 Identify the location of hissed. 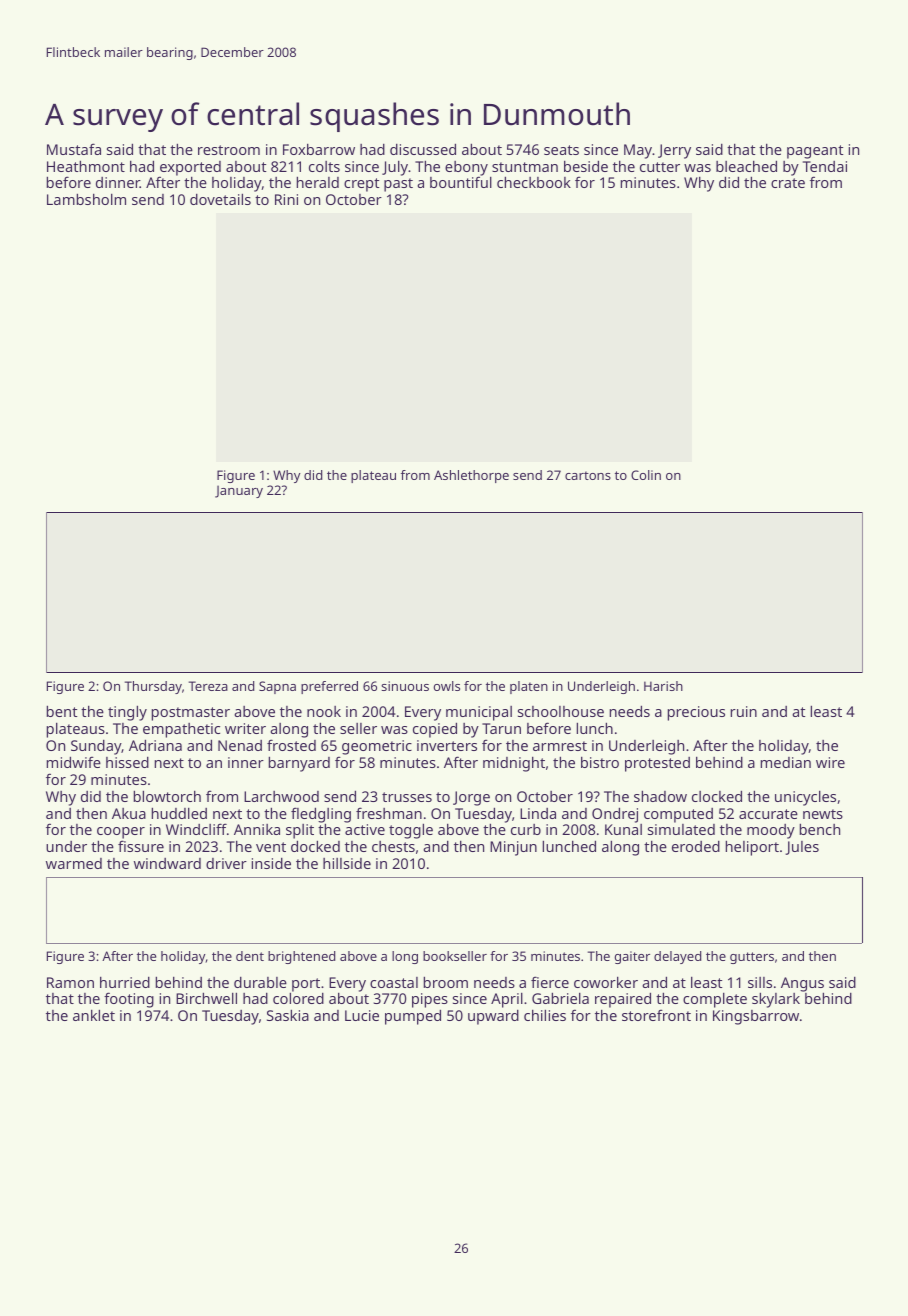
(127, 762).
